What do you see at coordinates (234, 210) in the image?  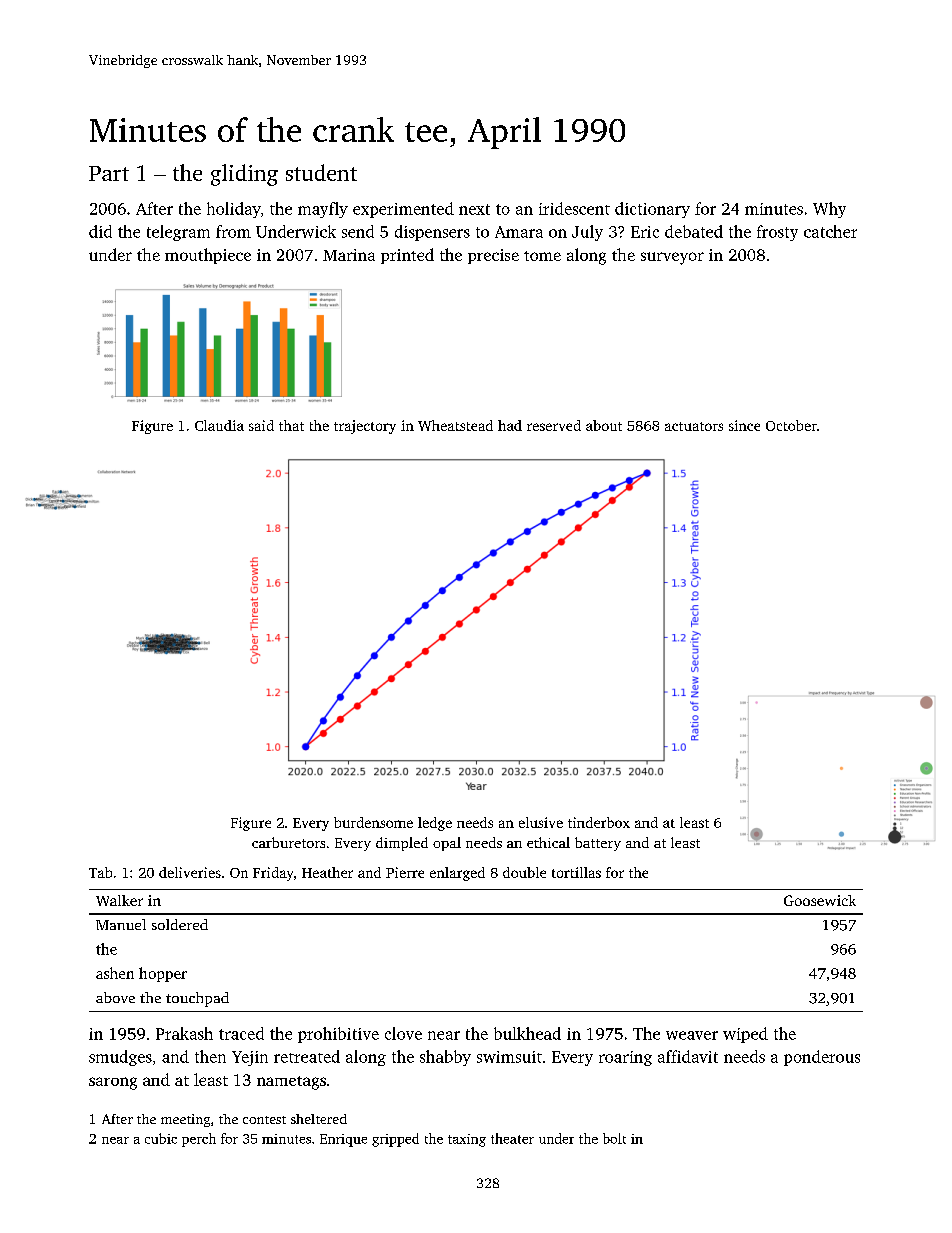 I see `holiday` at bounding box center [234, 210].
